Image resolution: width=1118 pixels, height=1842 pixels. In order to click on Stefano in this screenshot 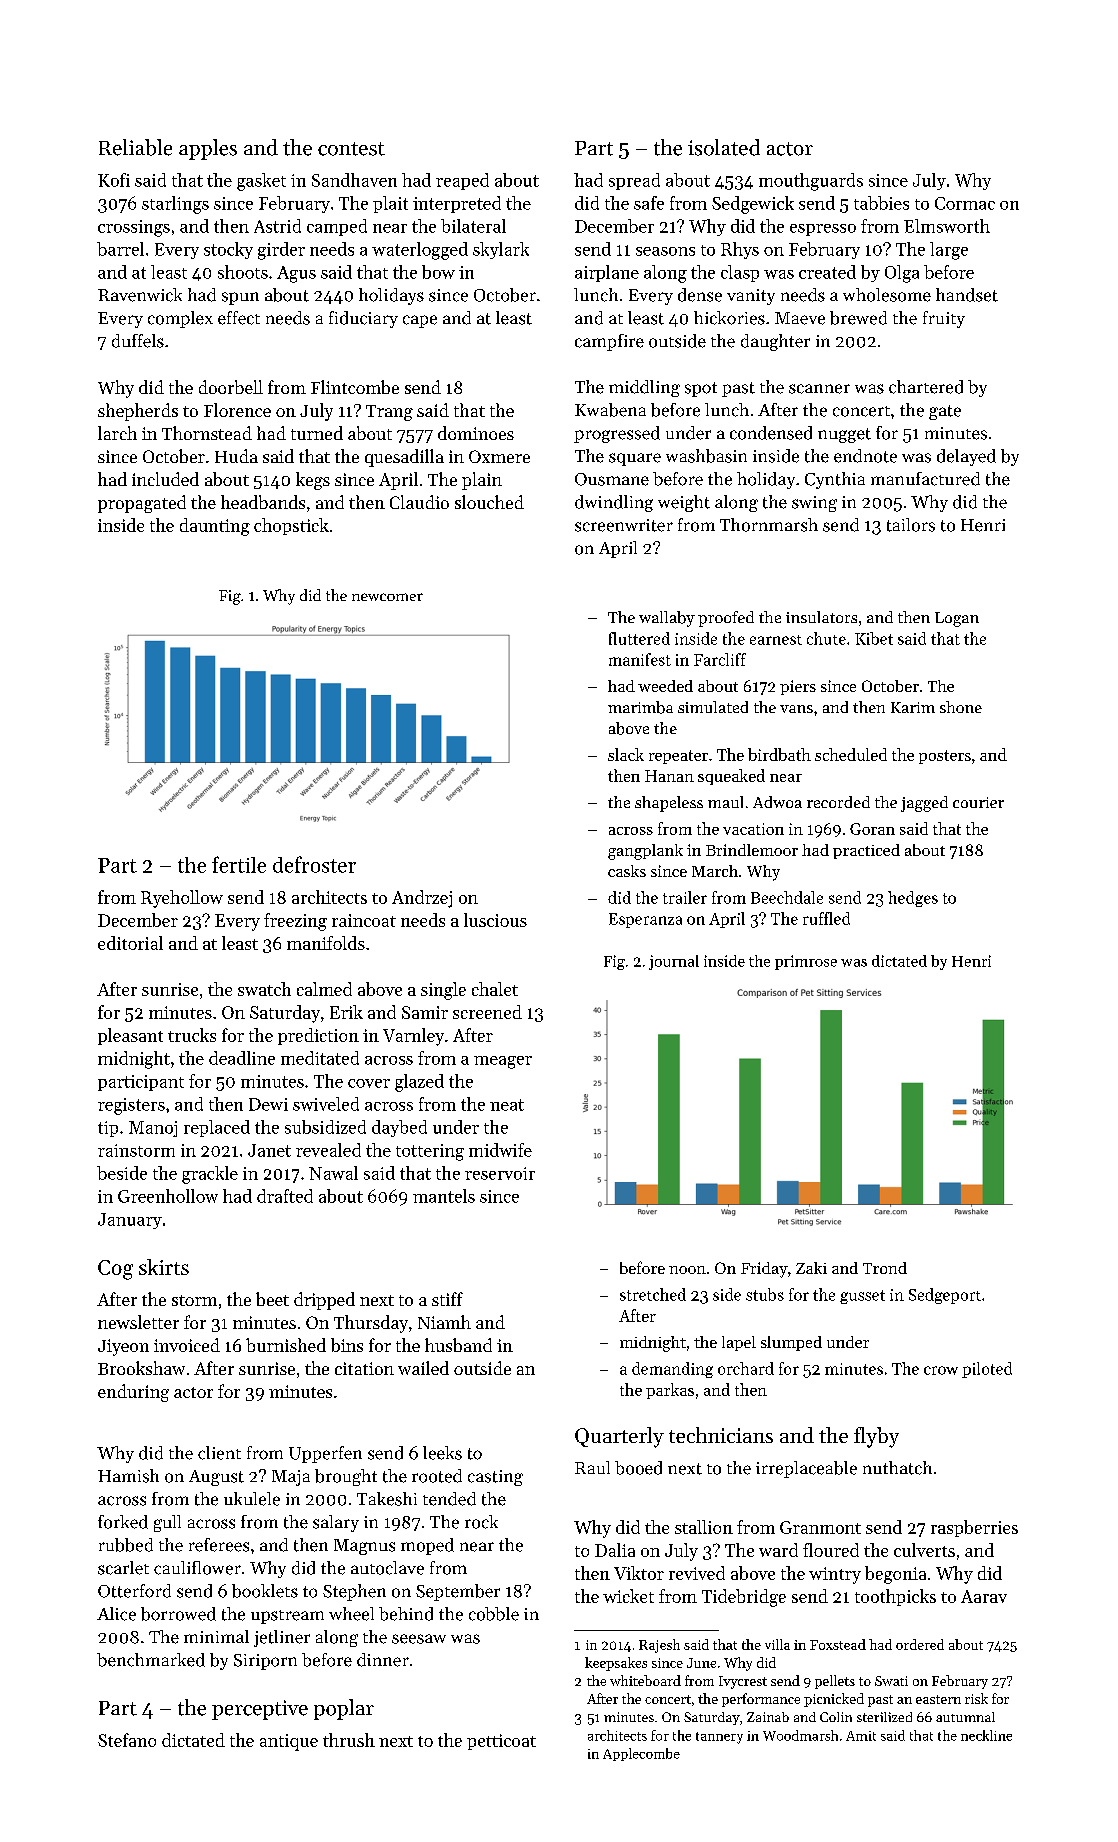, I will do `click(127, 1740)`.
